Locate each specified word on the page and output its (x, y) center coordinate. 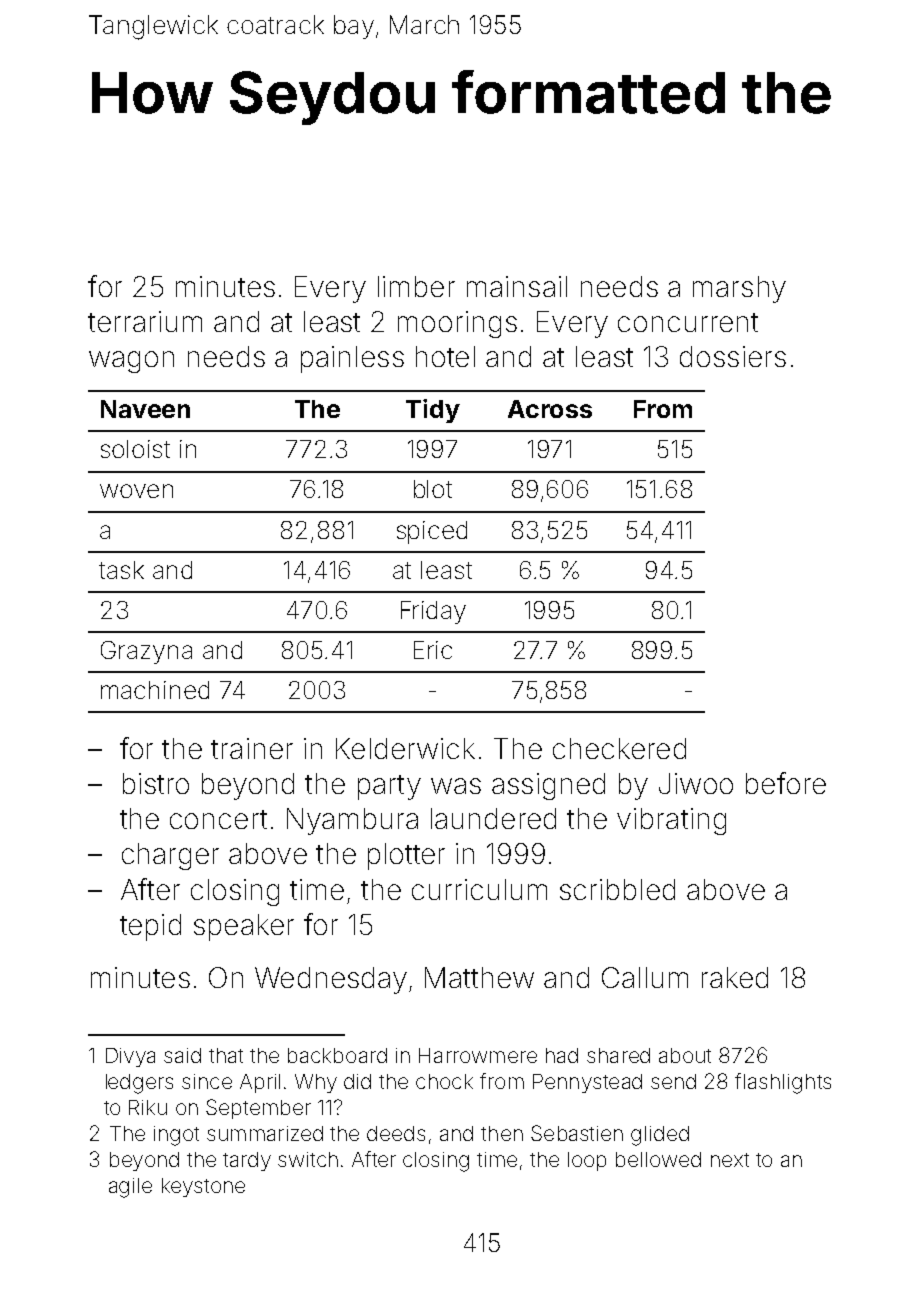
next (730, 1160)
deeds (396, 1133)
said (182, 1055)
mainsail (517, 286)
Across (550, 409)
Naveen (145, 409)
